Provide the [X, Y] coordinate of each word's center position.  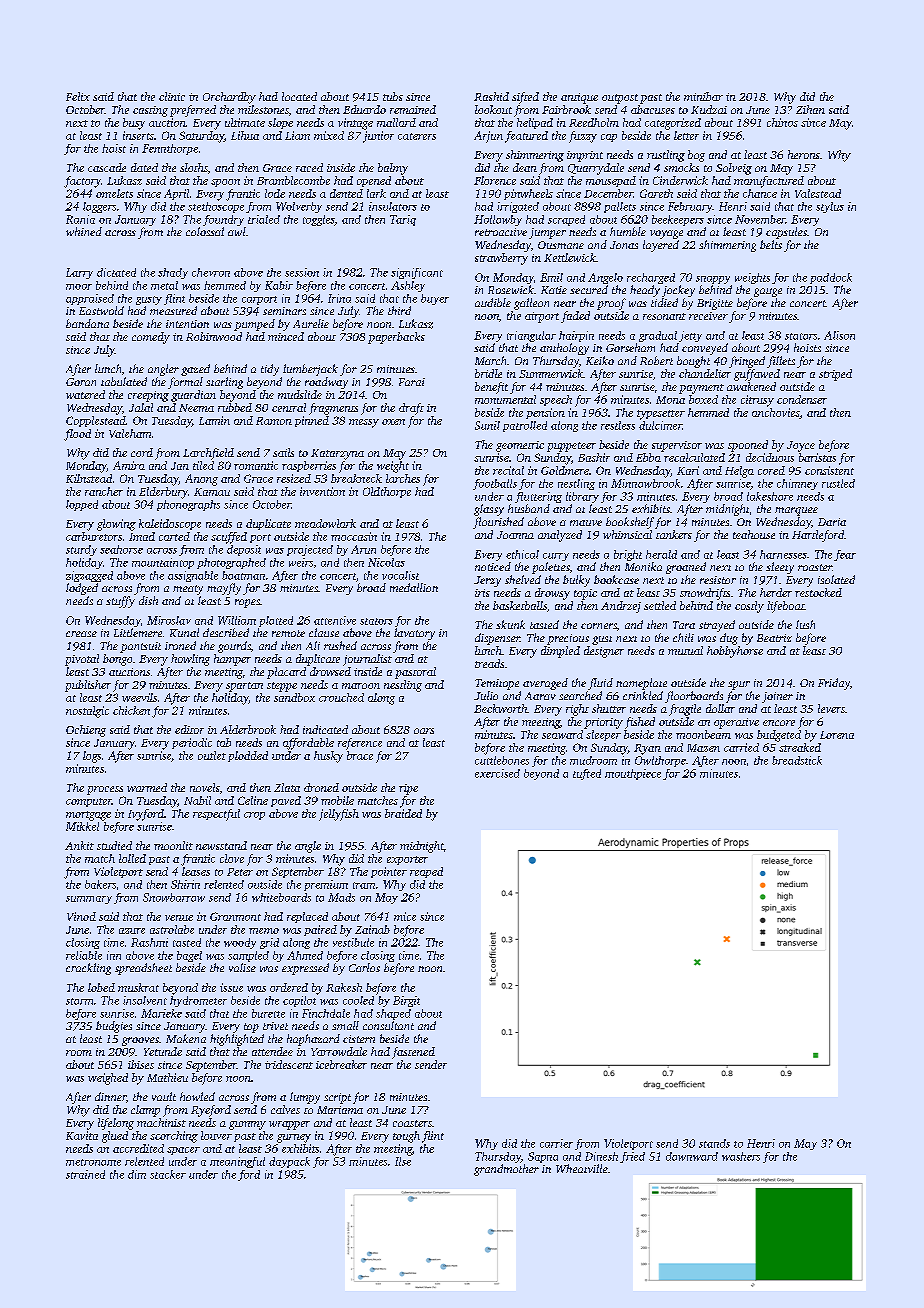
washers [741, 1156]
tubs [393, 96]
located [299, 96]
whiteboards [281, 897]
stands [714, 1143]
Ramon [274, 421]
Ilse [403, 1161]
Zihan [810, 109]
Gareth [656, 193]
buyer [435, 299]
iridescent [289, 1064]
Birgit [406, 1001]
